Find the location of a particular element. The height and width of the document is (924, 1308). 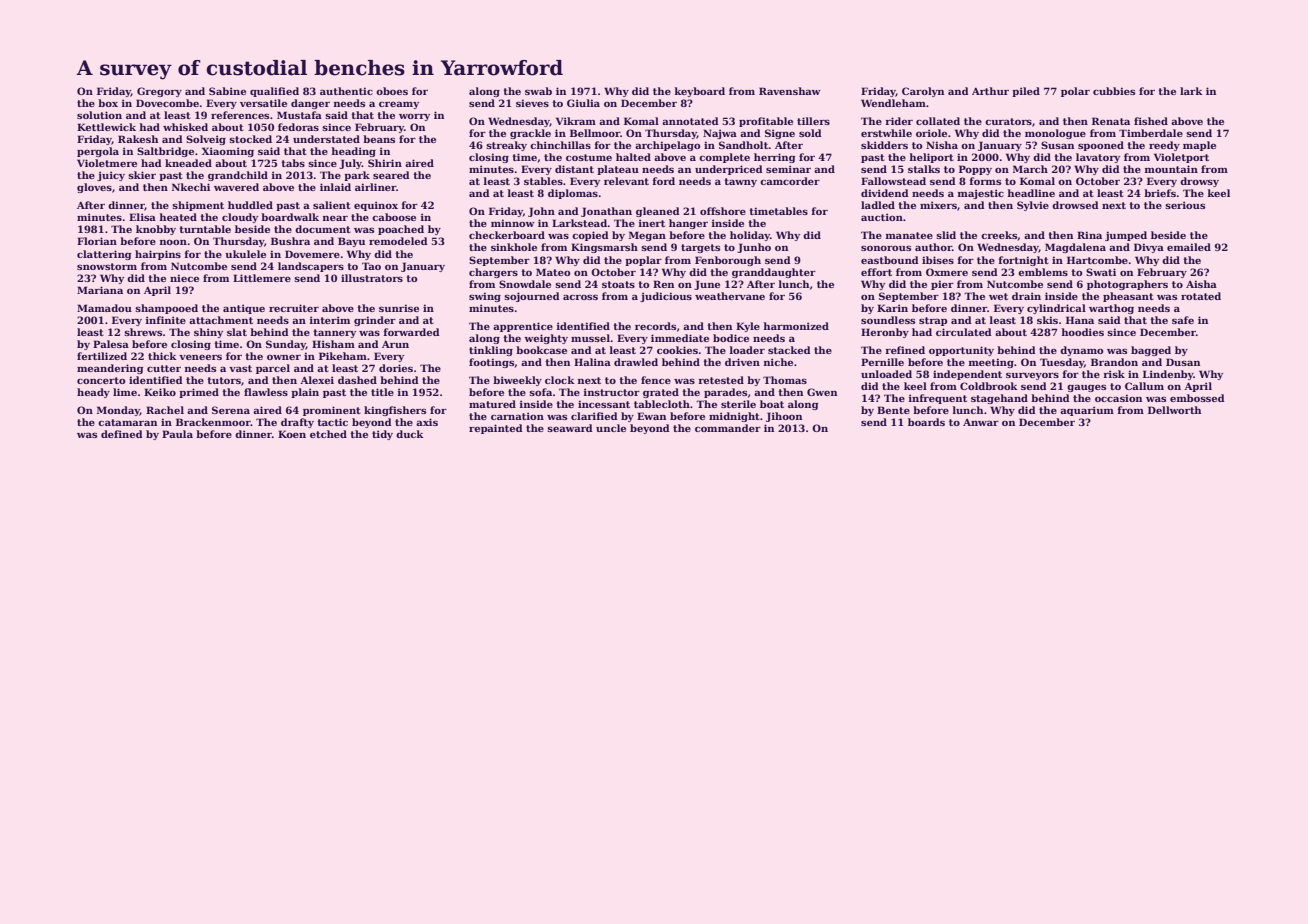

Tuesday is located at coordinates (1062, 363).
